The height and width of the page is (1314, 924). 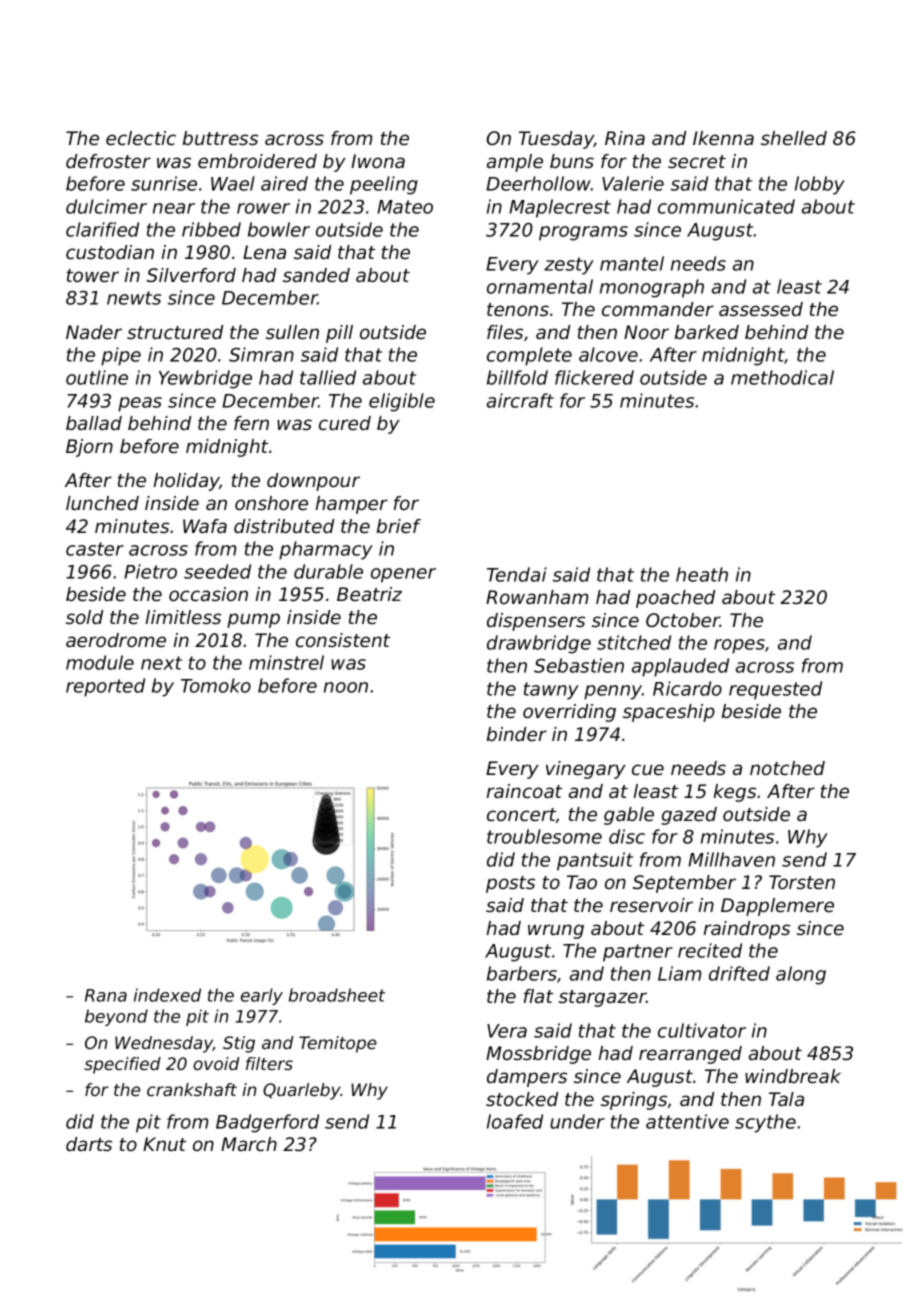 I want to click on Mossbridge, so click(x=538, y=1055).
